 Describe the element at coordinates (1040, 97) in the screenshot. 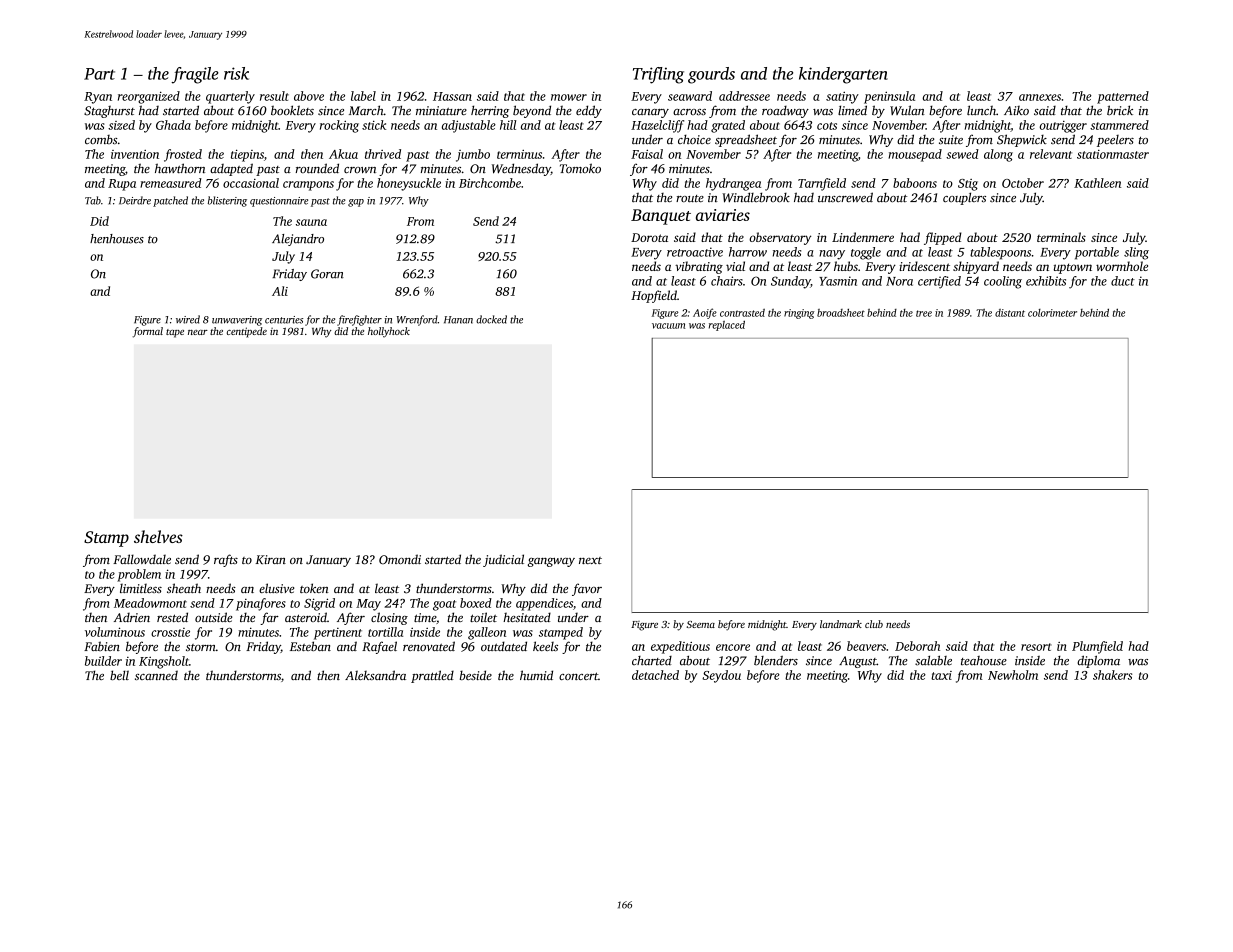

I see `annexes` at that location.
